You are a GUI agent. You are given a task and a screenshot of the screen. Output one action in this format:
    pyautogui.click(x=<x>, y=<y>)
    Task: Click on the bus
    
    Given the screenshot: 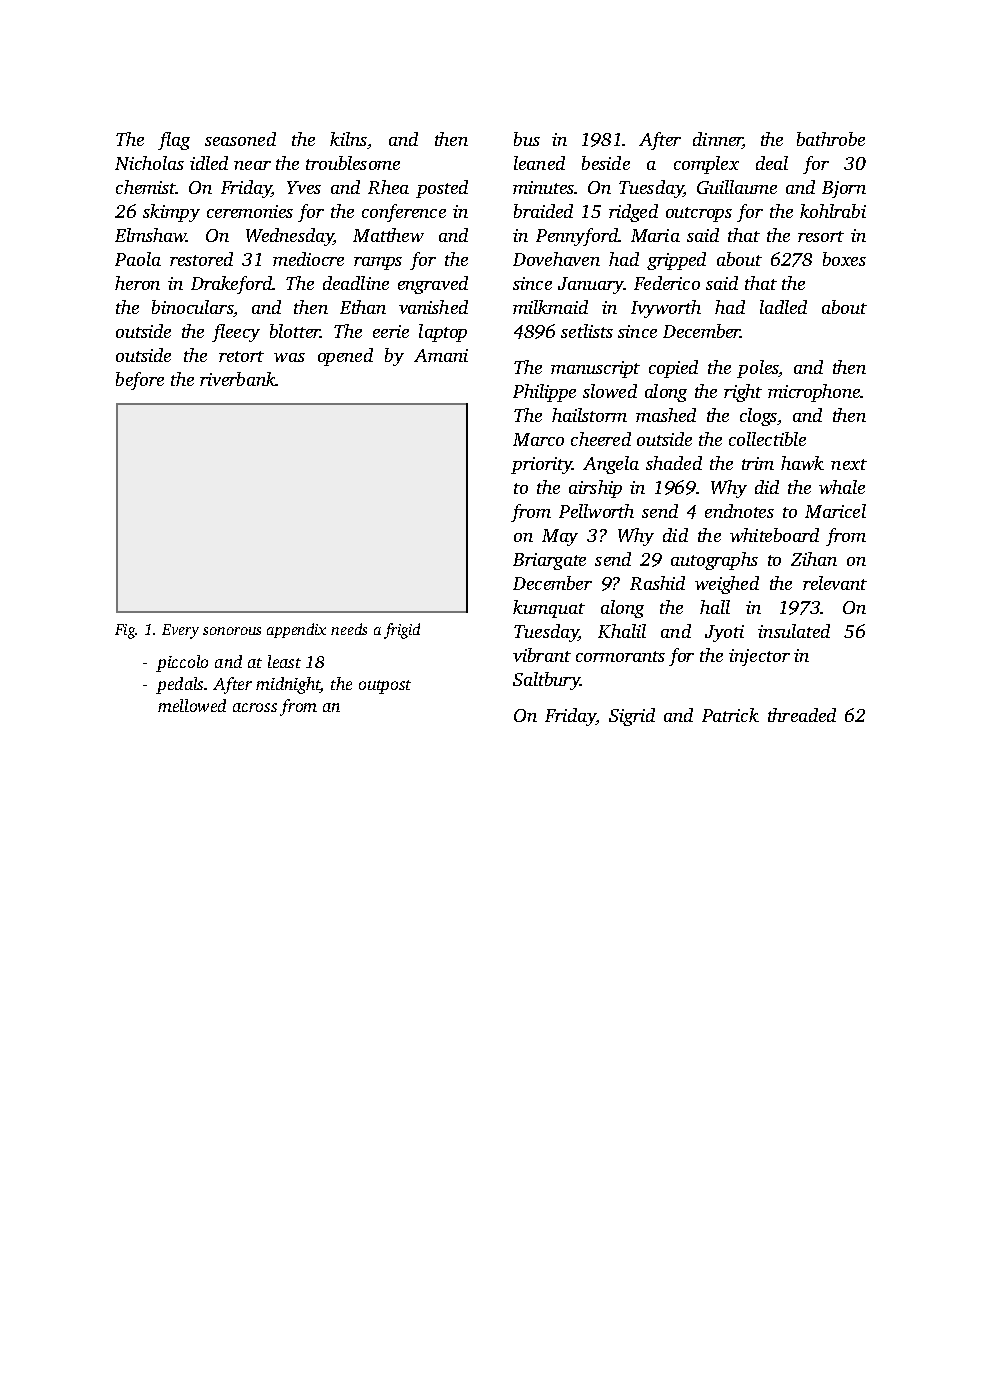 What is the action you would take?
    pyautogui.click(x=527, y=139)
